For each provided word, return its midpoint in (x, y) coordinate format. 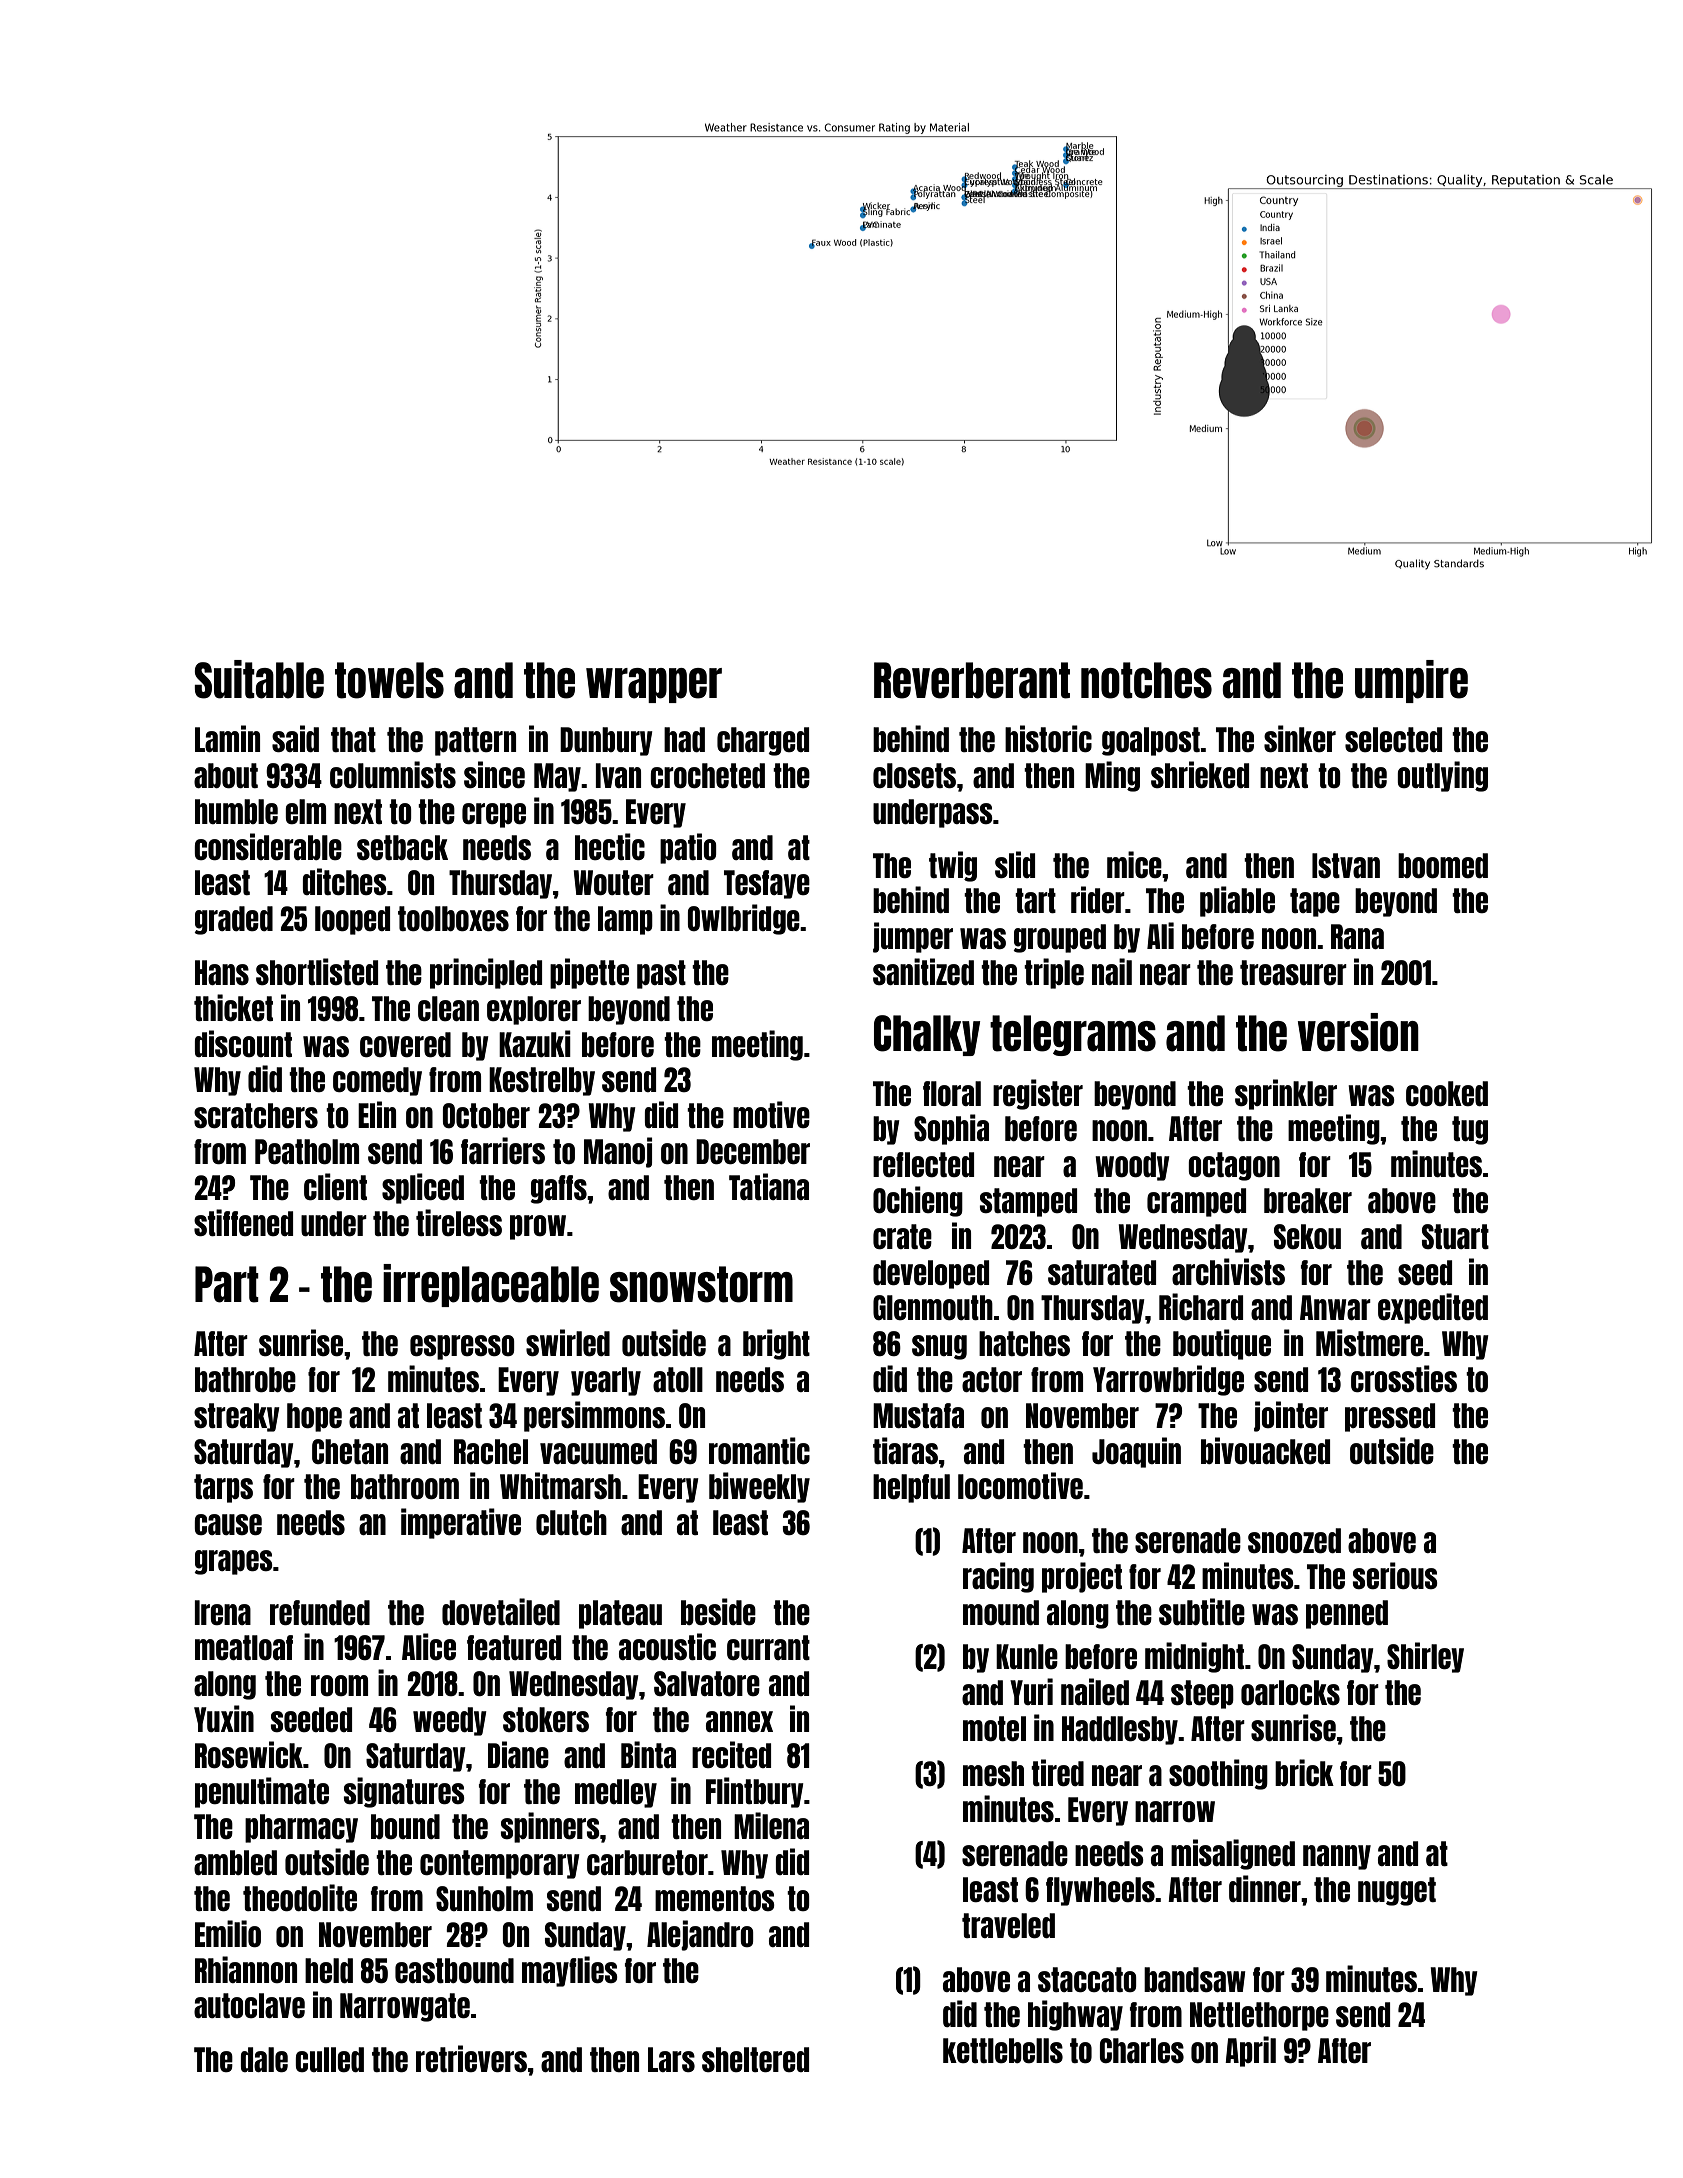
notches (1146, 680)
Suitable (259, 679)
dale (264, 2059)
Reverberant (972, 680)
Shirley (1425, 1657)
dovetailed (501, 1611)
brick (1304, 1772)
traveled (1008, 1925)
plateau (620, 1614)
